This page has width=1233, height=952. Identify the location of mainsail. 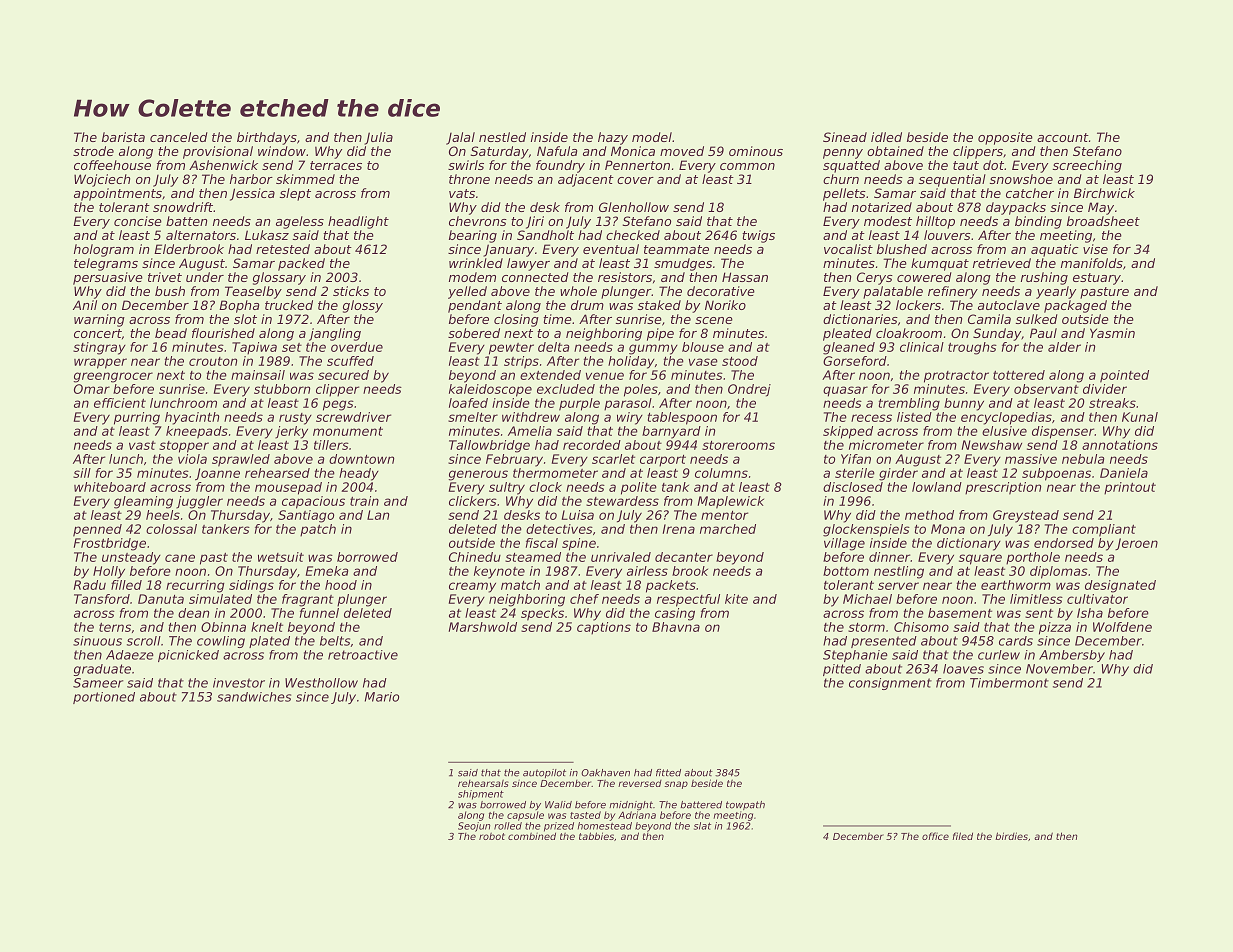
(258, 375).
